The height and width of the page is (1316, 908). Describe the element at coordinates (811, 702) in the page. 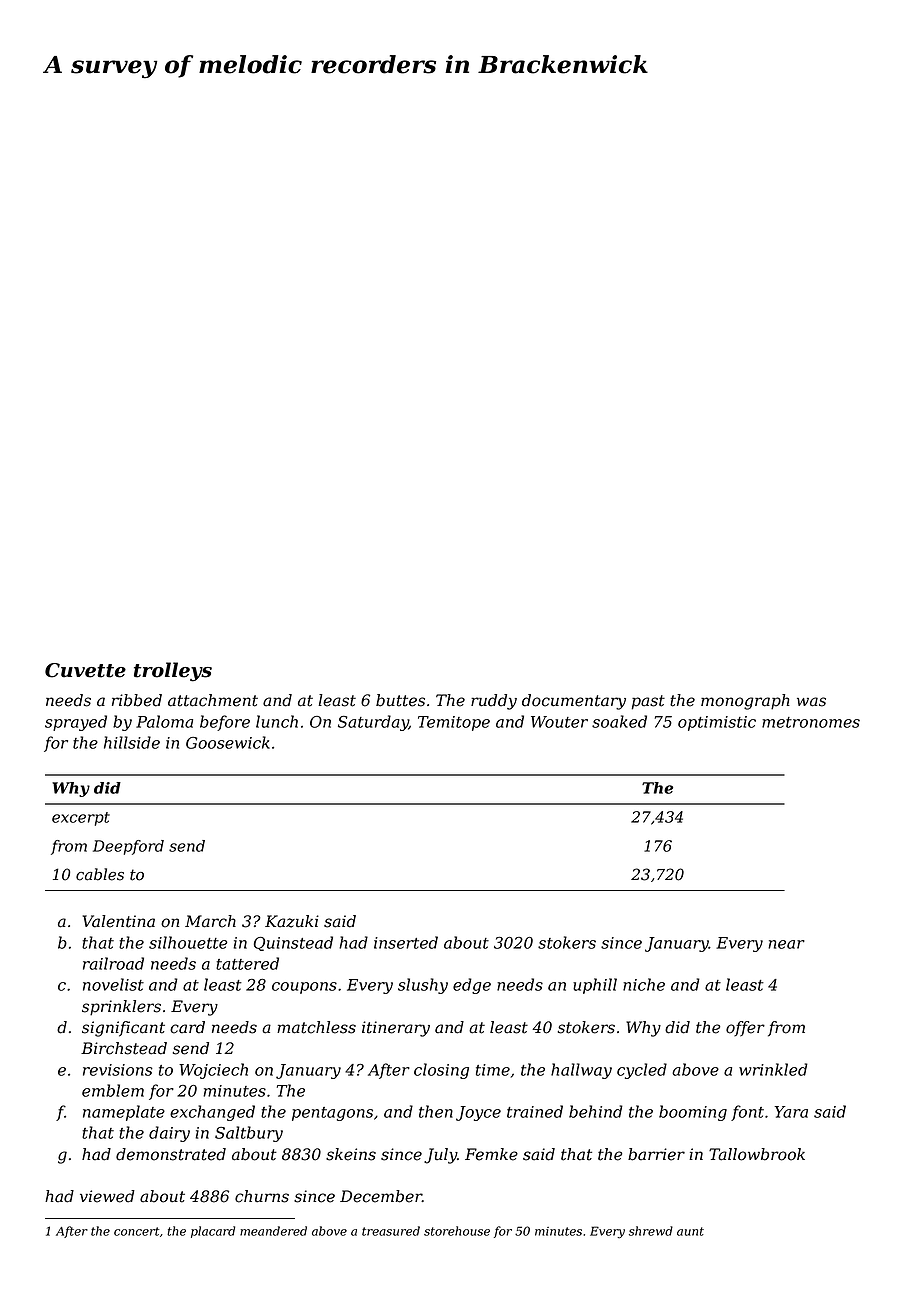

I see `was` at that location.
